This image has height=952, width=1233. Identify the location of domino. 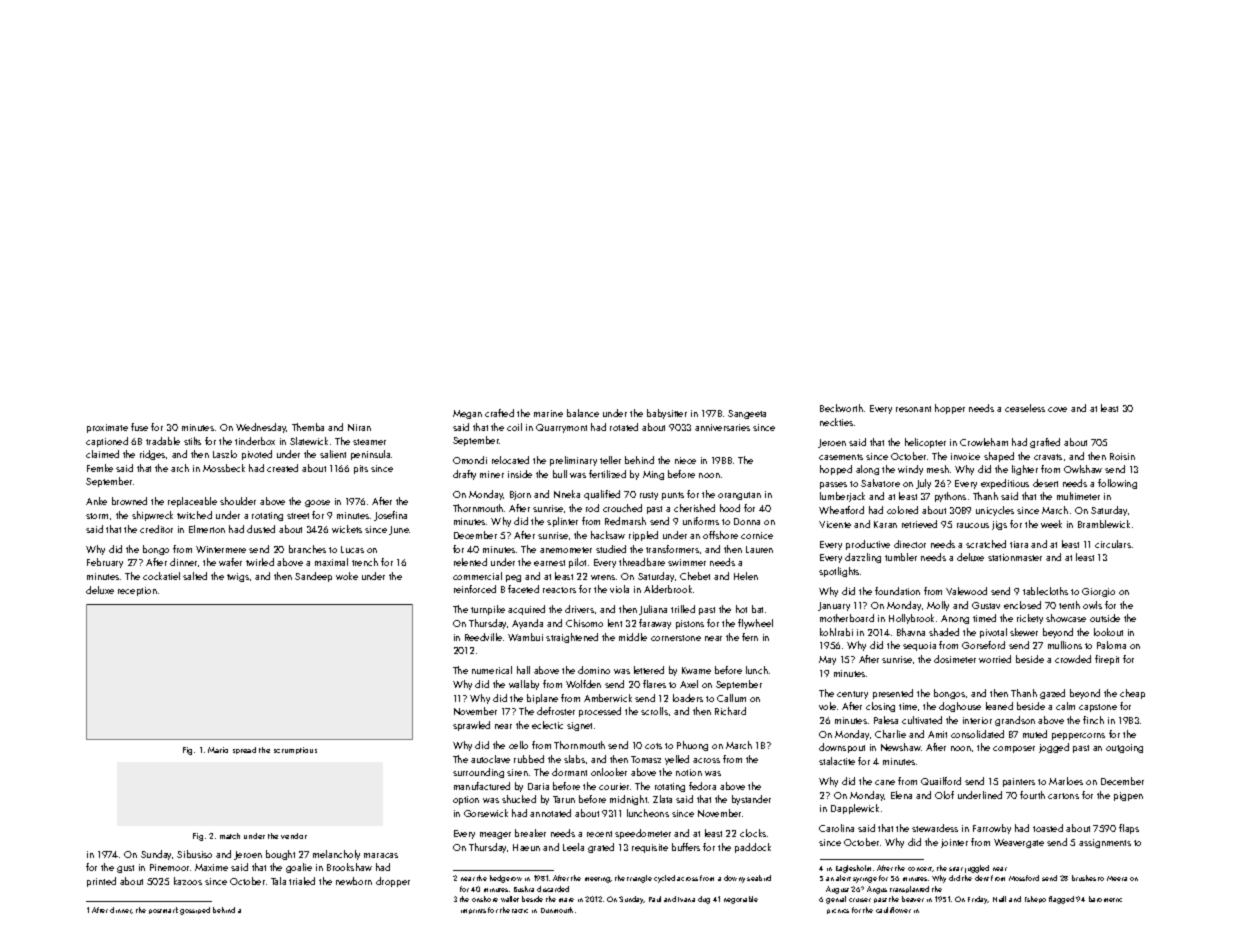
(594, 670).
